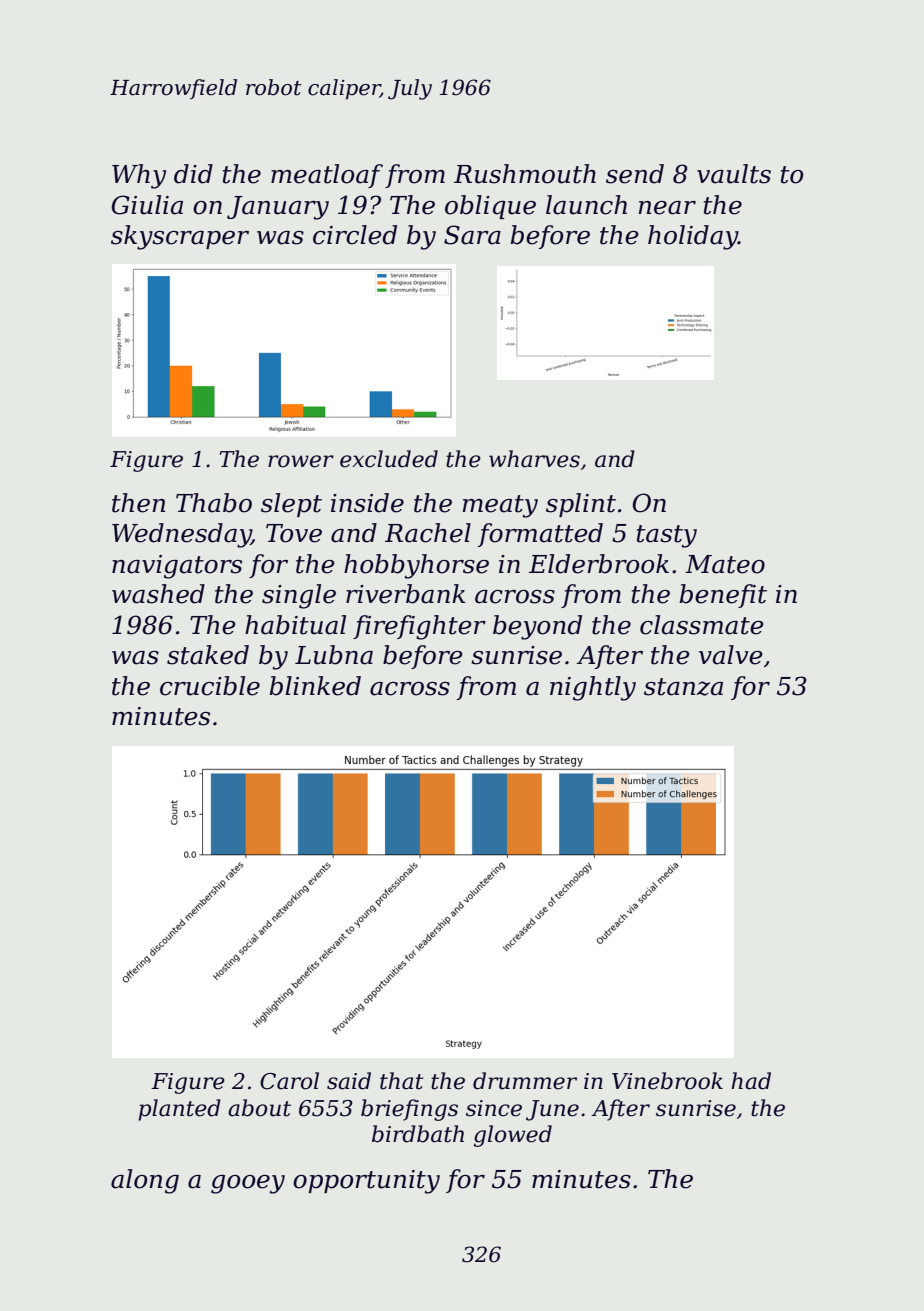 The width and height of the document is (924, 1311). I want to click on send, so click(635, 174).
